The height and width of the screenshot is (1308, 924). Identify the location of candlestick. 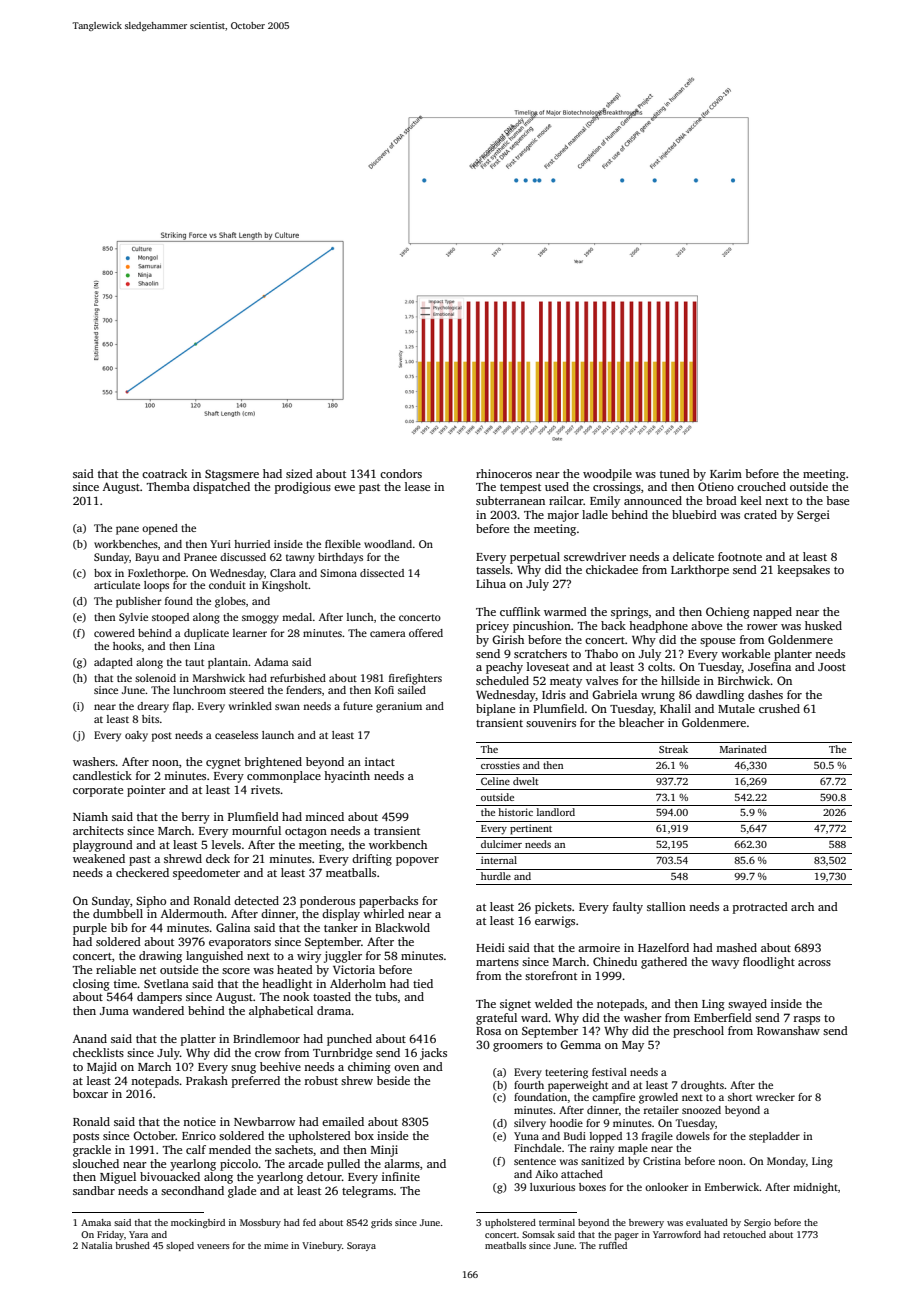
(102, 775).
